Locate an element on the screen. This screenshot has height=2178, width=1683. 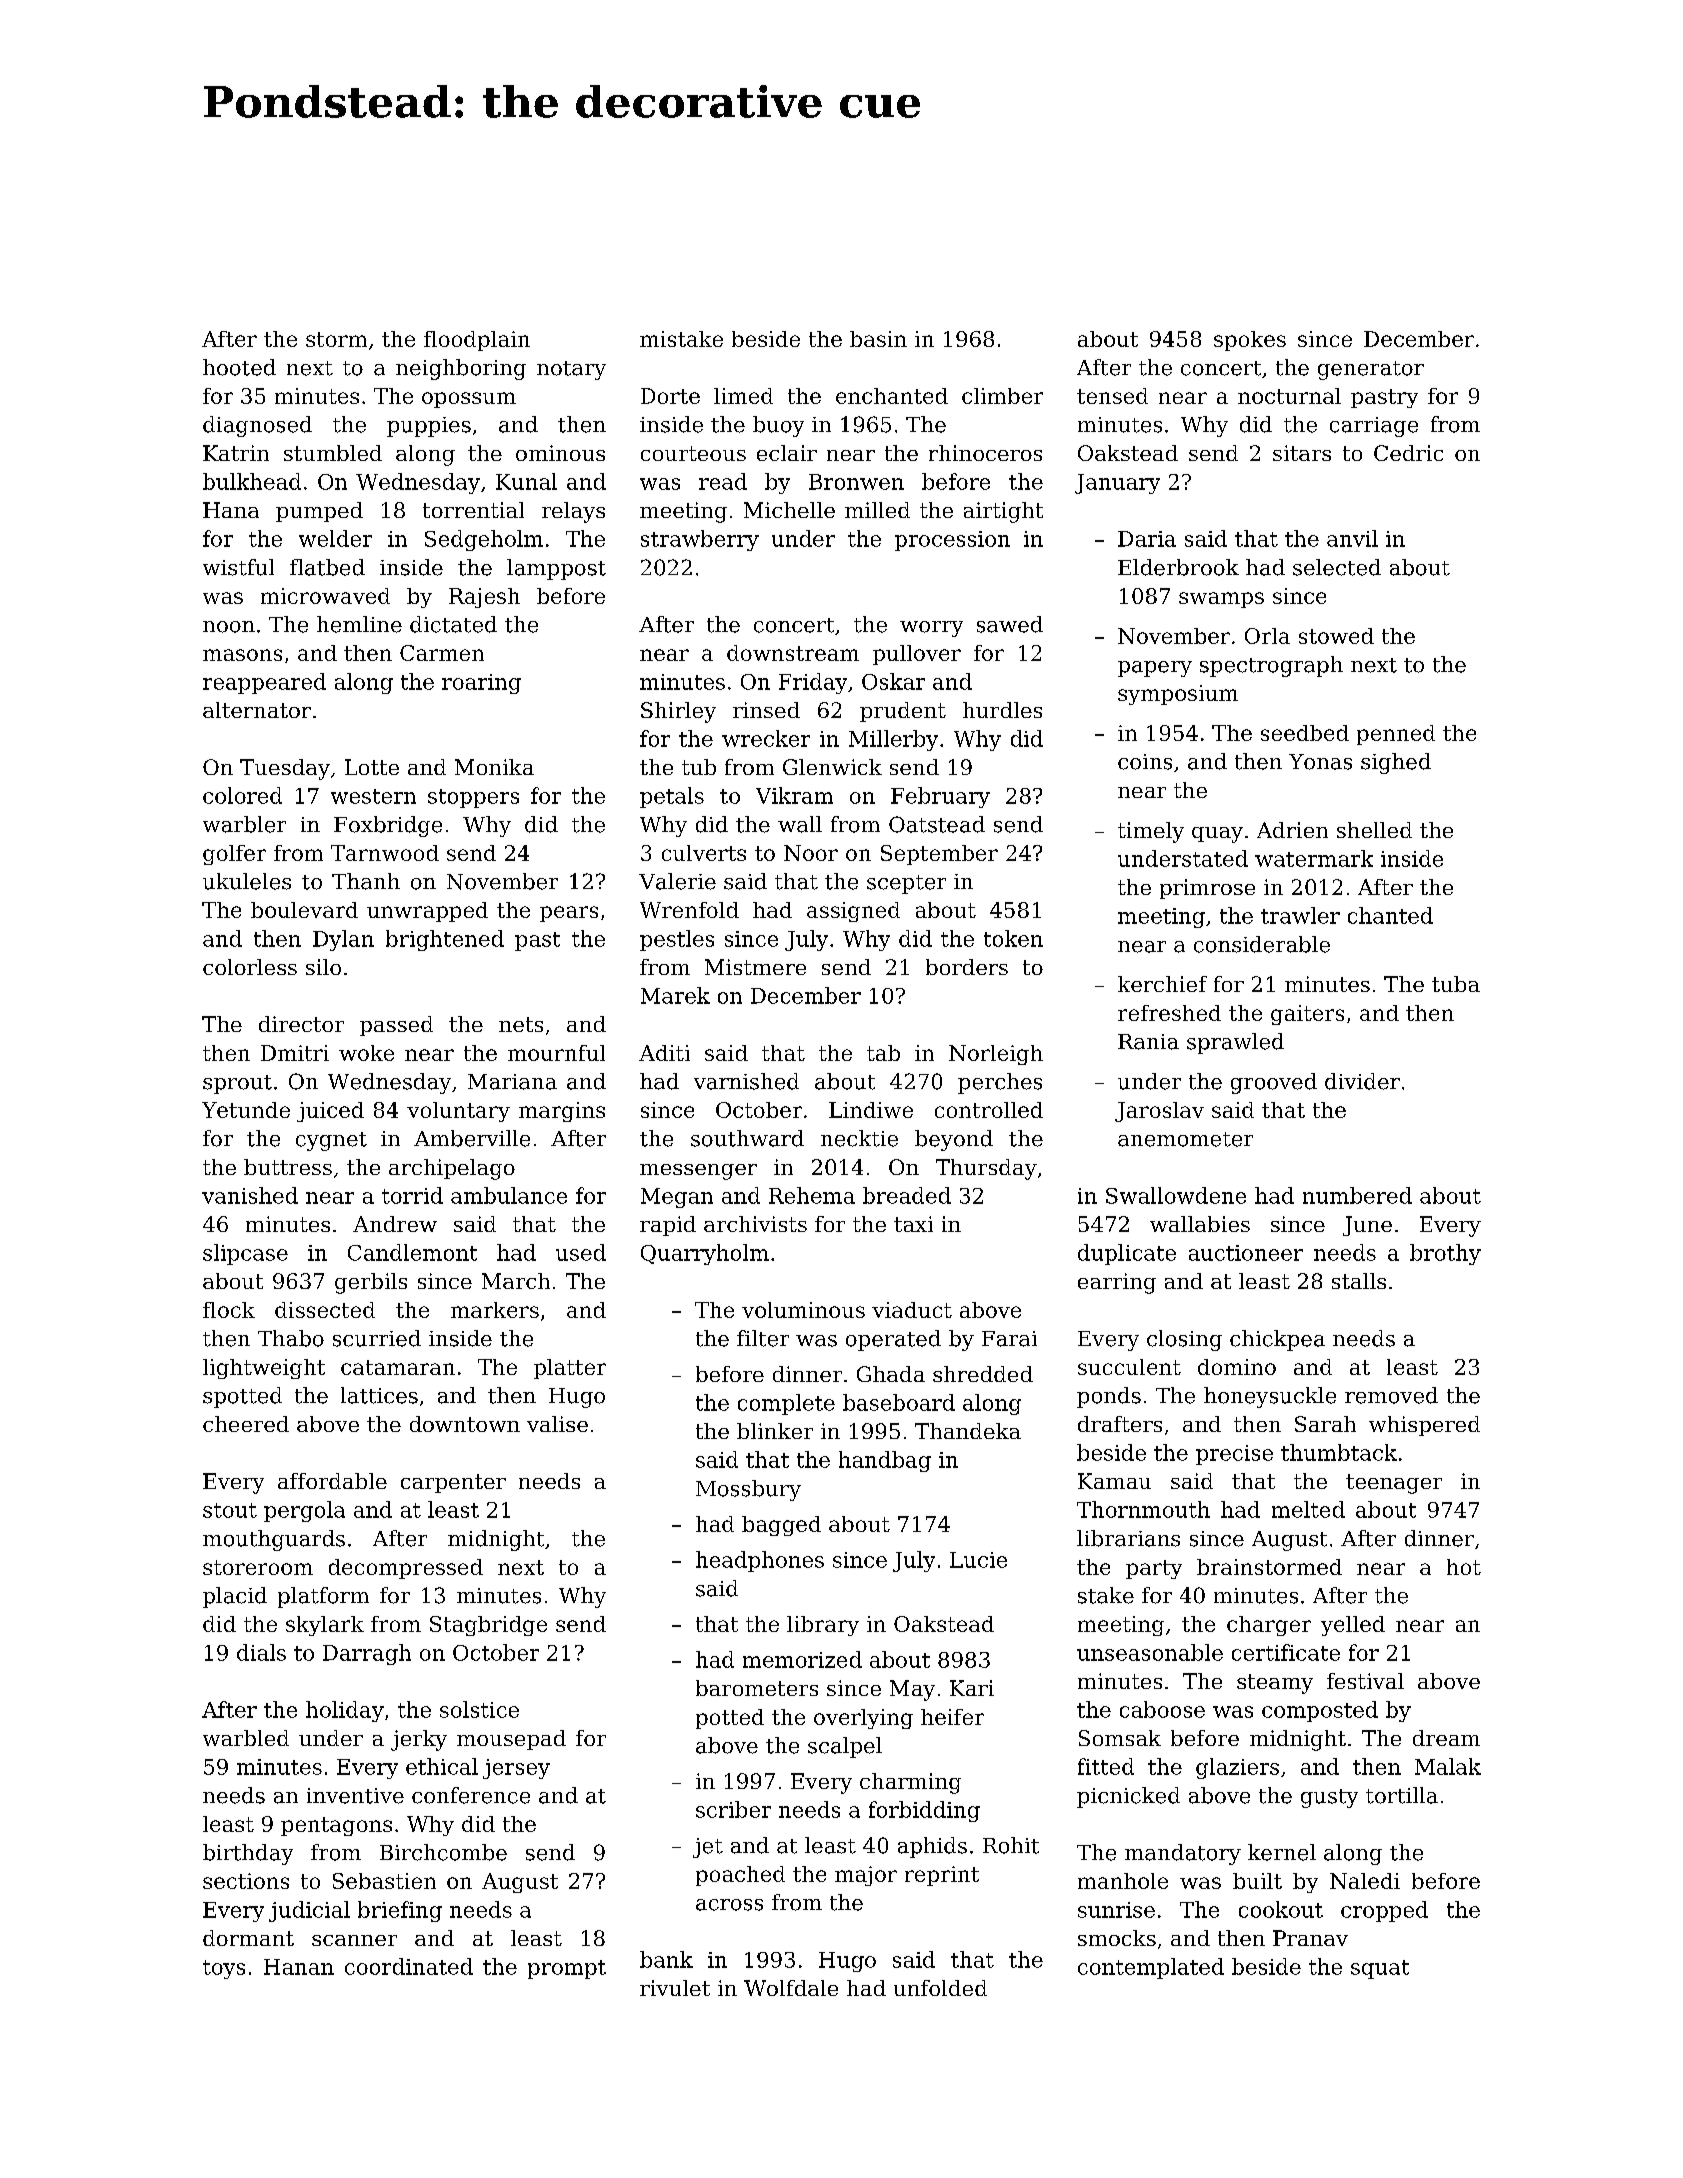
headphones is located at coordinates (760, 1561).
